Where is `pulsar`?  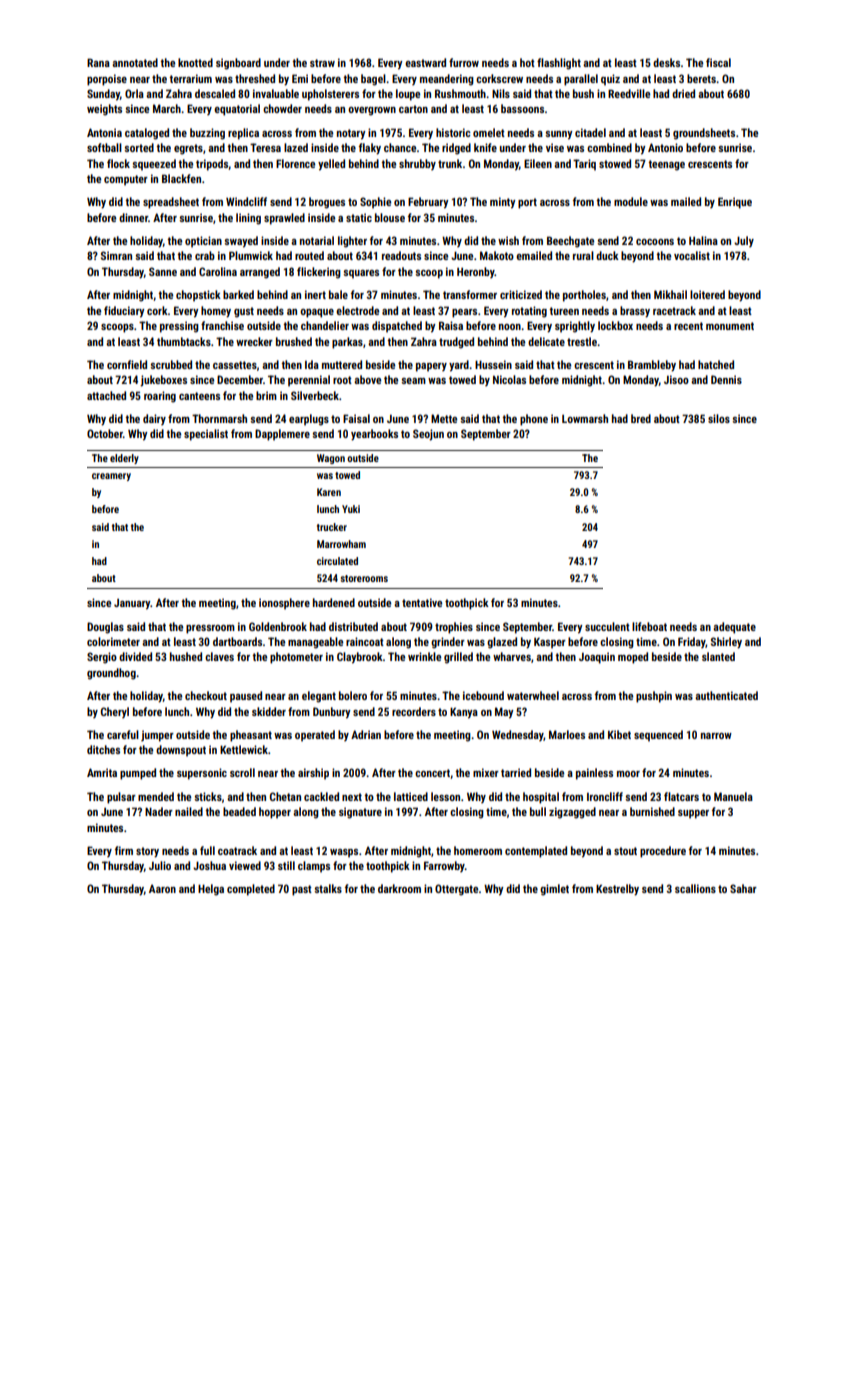
pulsar is located at coordinates (121, 798).
